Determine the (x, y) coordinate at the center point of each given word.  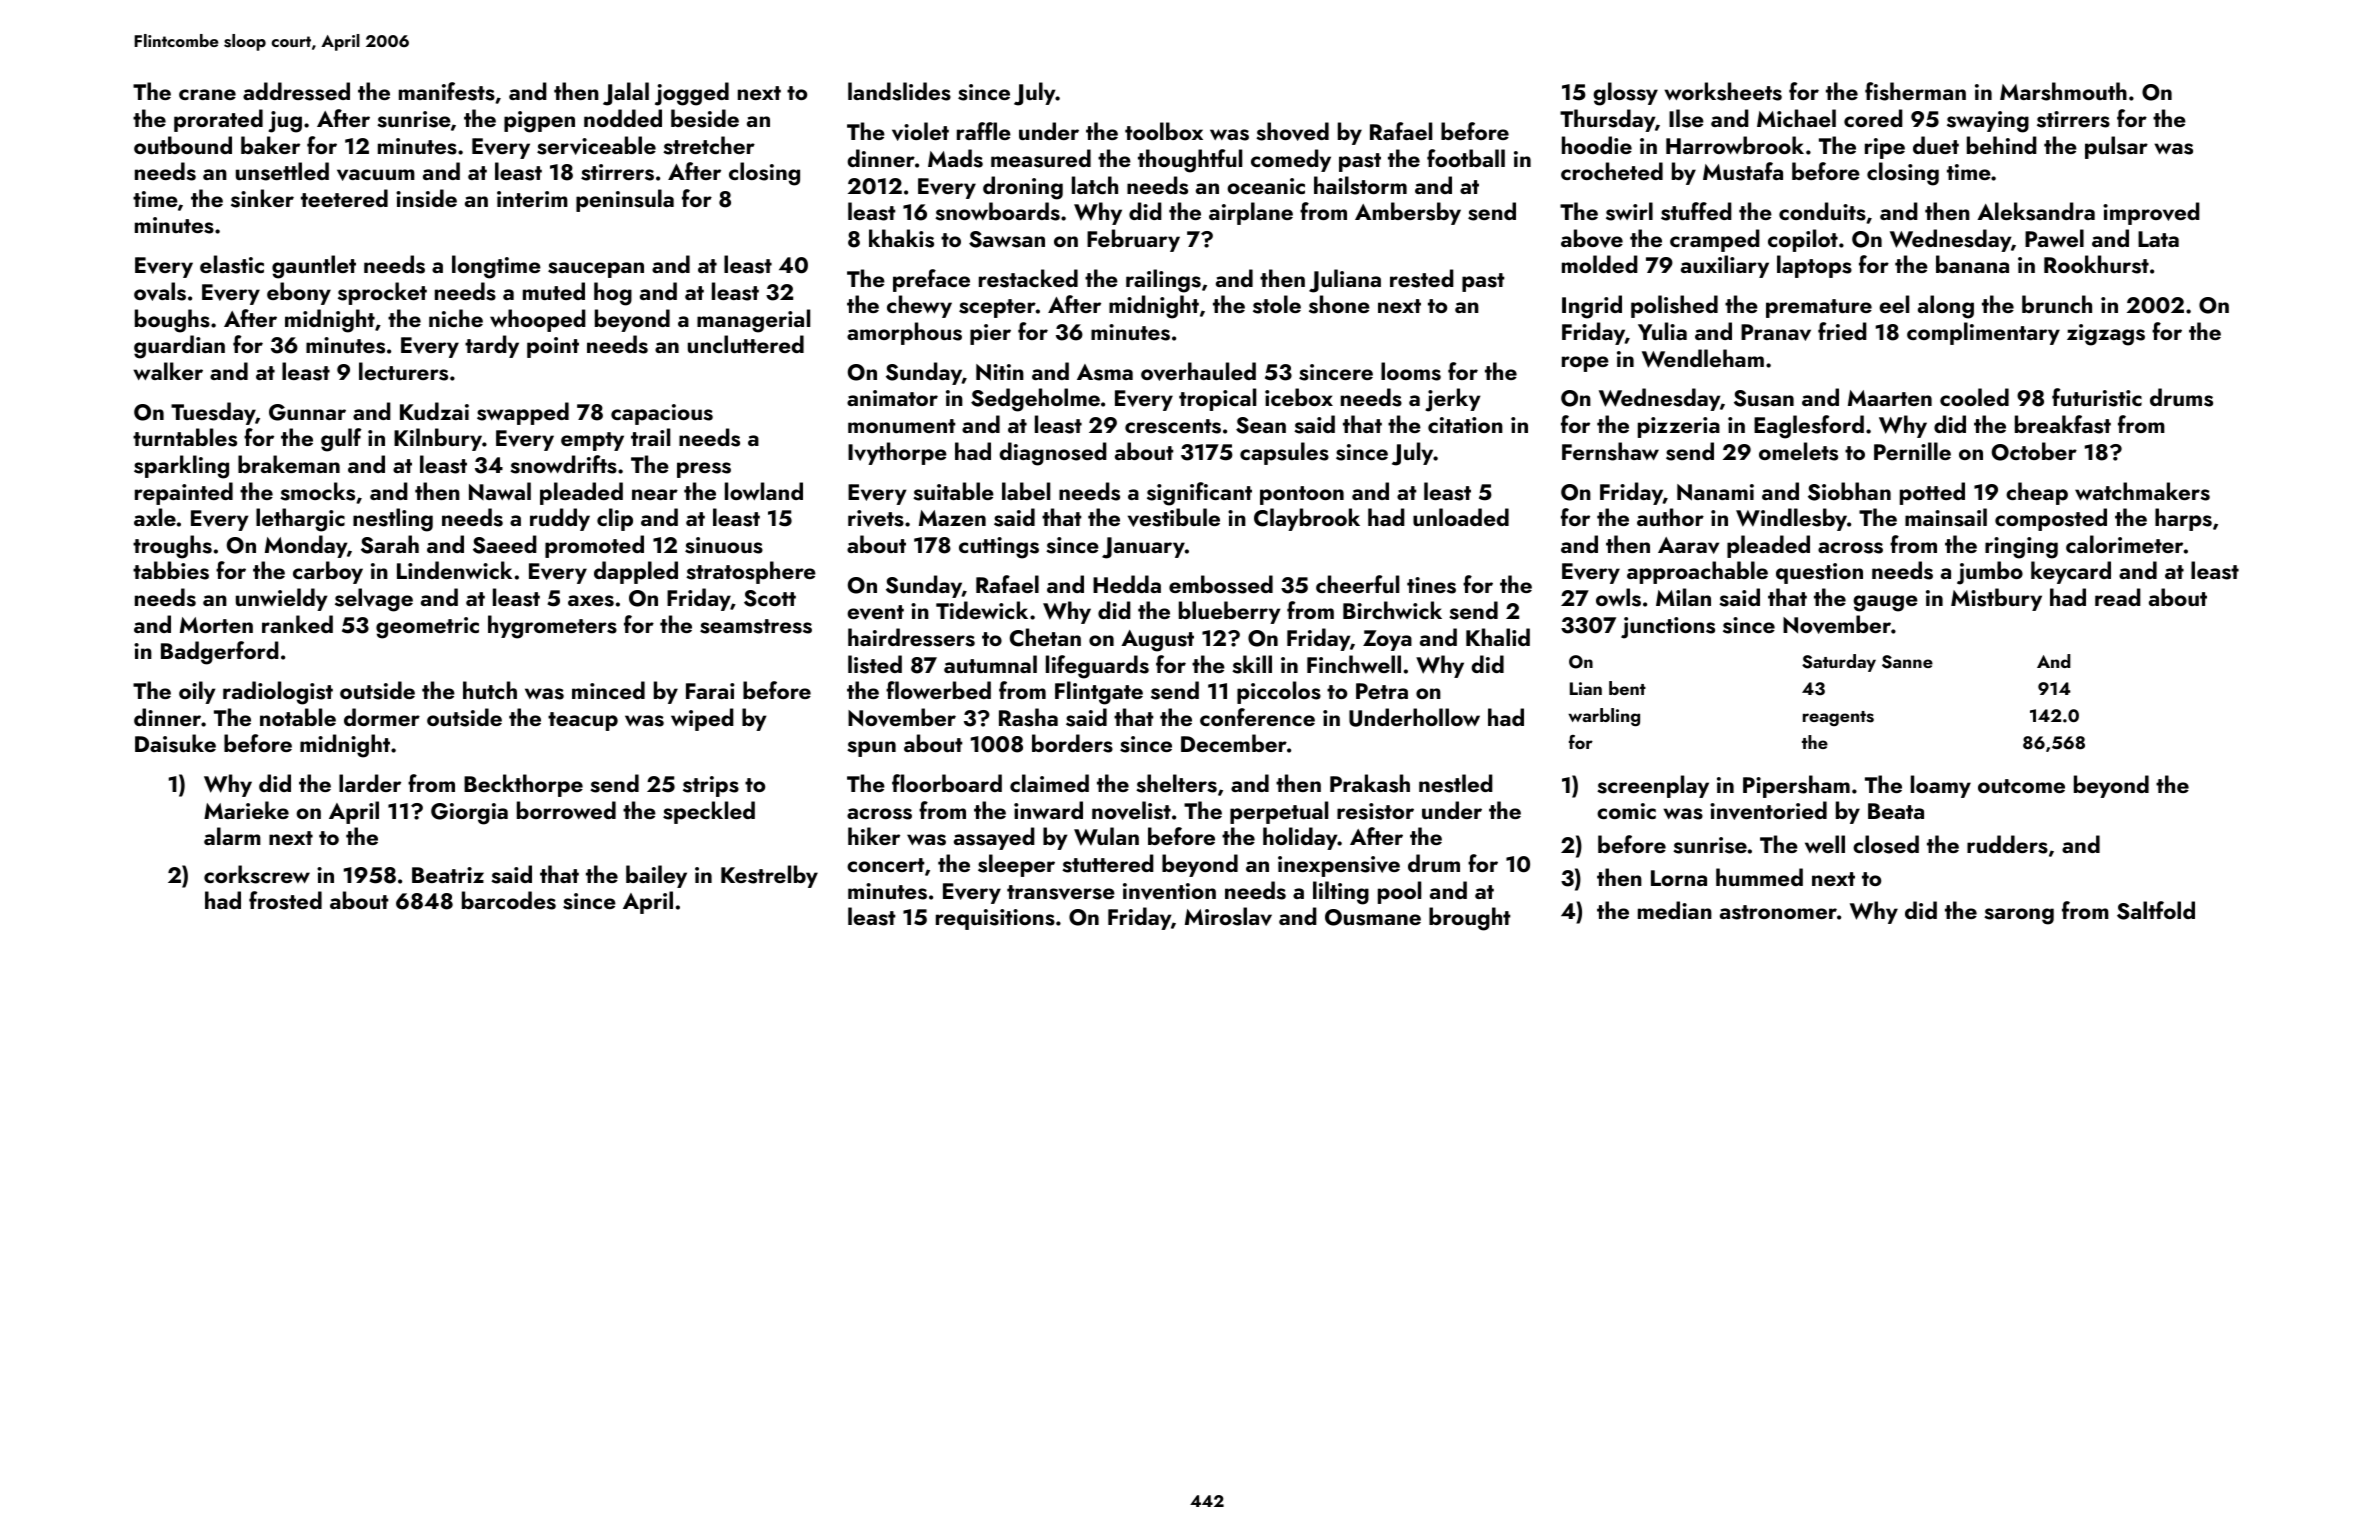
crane (207, 94)
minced (608, 690)
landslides (899, 91)
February (1133, 240)
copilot (1803, 240)
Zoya (1387, 640)
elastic (232, 264)
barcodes (509, 900)
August (1157, 641)
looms (1411, 371)
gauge (1885, 603)
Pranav (1776, 332)
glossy (1625, 94)
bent (1627, 688)
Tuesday (213, 413)
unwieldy (281, 599)
